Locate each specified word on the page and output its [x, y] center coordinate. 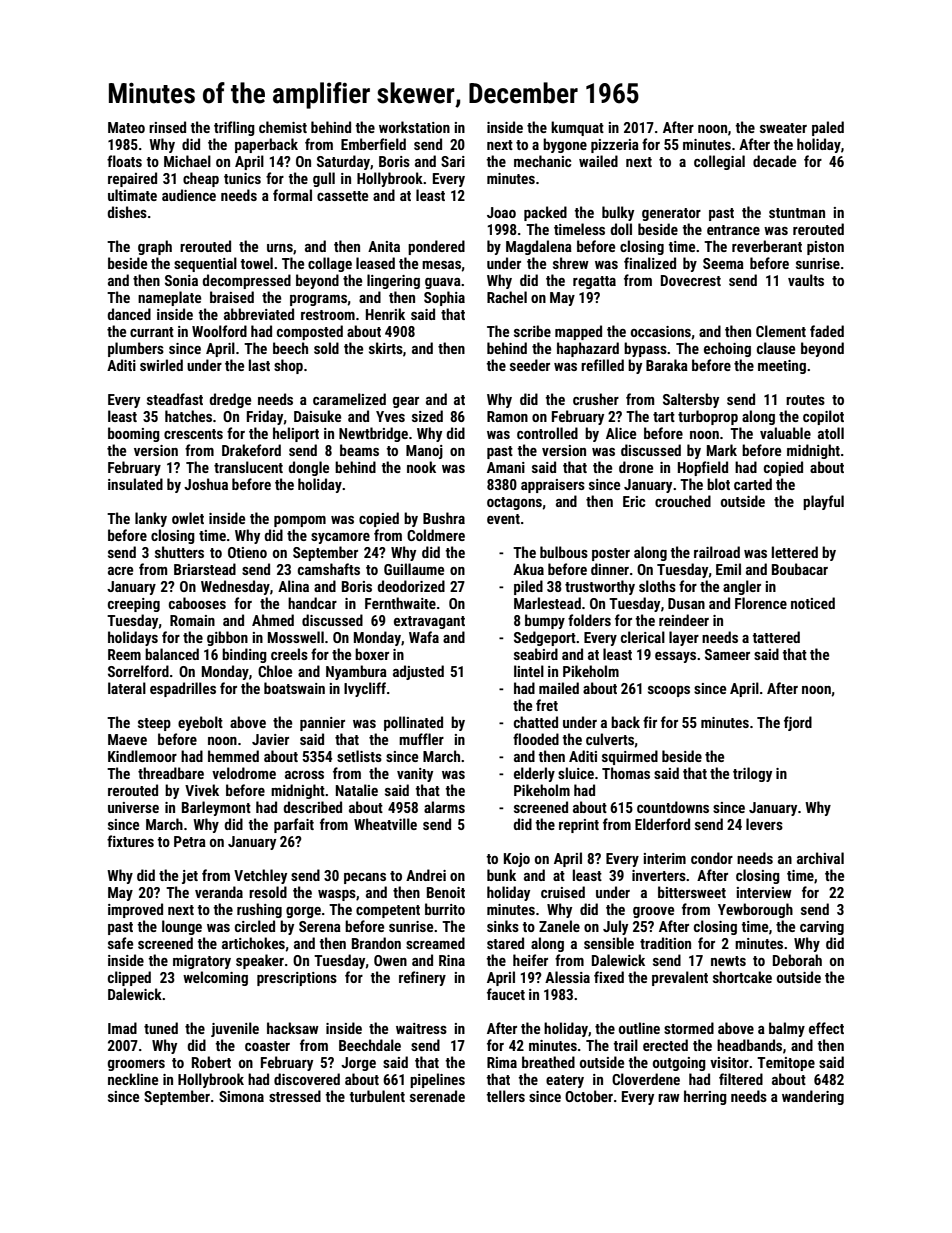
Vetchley [260, 876]
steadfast [175, 399]
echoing [727, 349]
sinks [503, 926]
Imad [122, 1028]
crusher [596, 399]
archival [820, 858]
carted [753, 484]
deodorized [411, 586]
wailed [598, 161]
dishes [127, 212]
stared [505, 943]
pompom [300, 521]
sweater [783, 128]
